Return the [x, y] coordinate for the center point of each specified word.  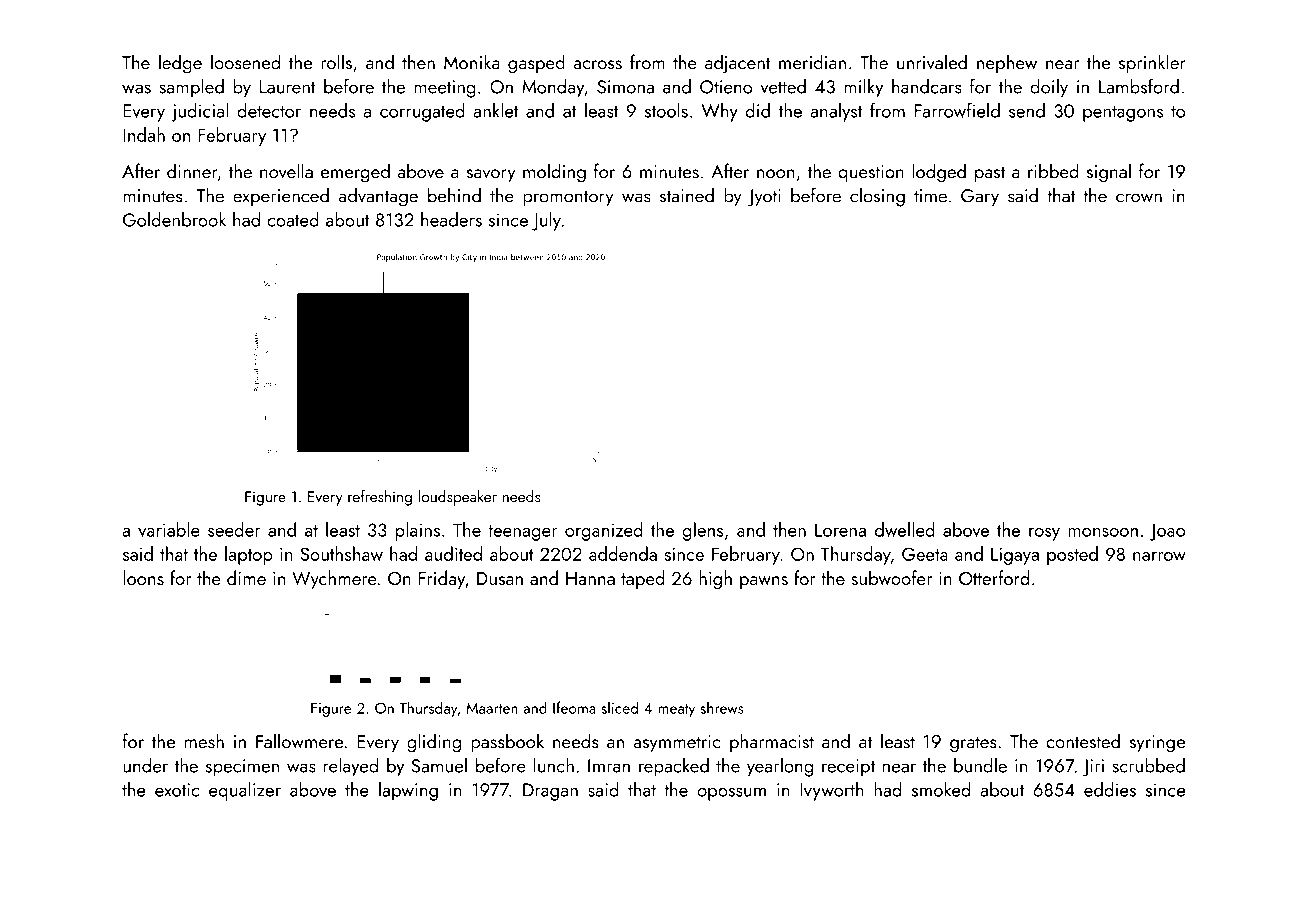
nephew [1007, 63]
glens [702, 531]
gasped [536, 64]
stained [687, 195]
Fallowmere [299, 741]
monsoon [1103, 532]
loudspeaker [458, 498]
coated [293, 219]
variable [169, 529]
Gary [980, 198]
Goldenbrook [174, 219]
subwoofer [891, 577]
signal [1109, 173]
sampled [191, 88]
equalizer [245, 791]
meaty [676, 710]
